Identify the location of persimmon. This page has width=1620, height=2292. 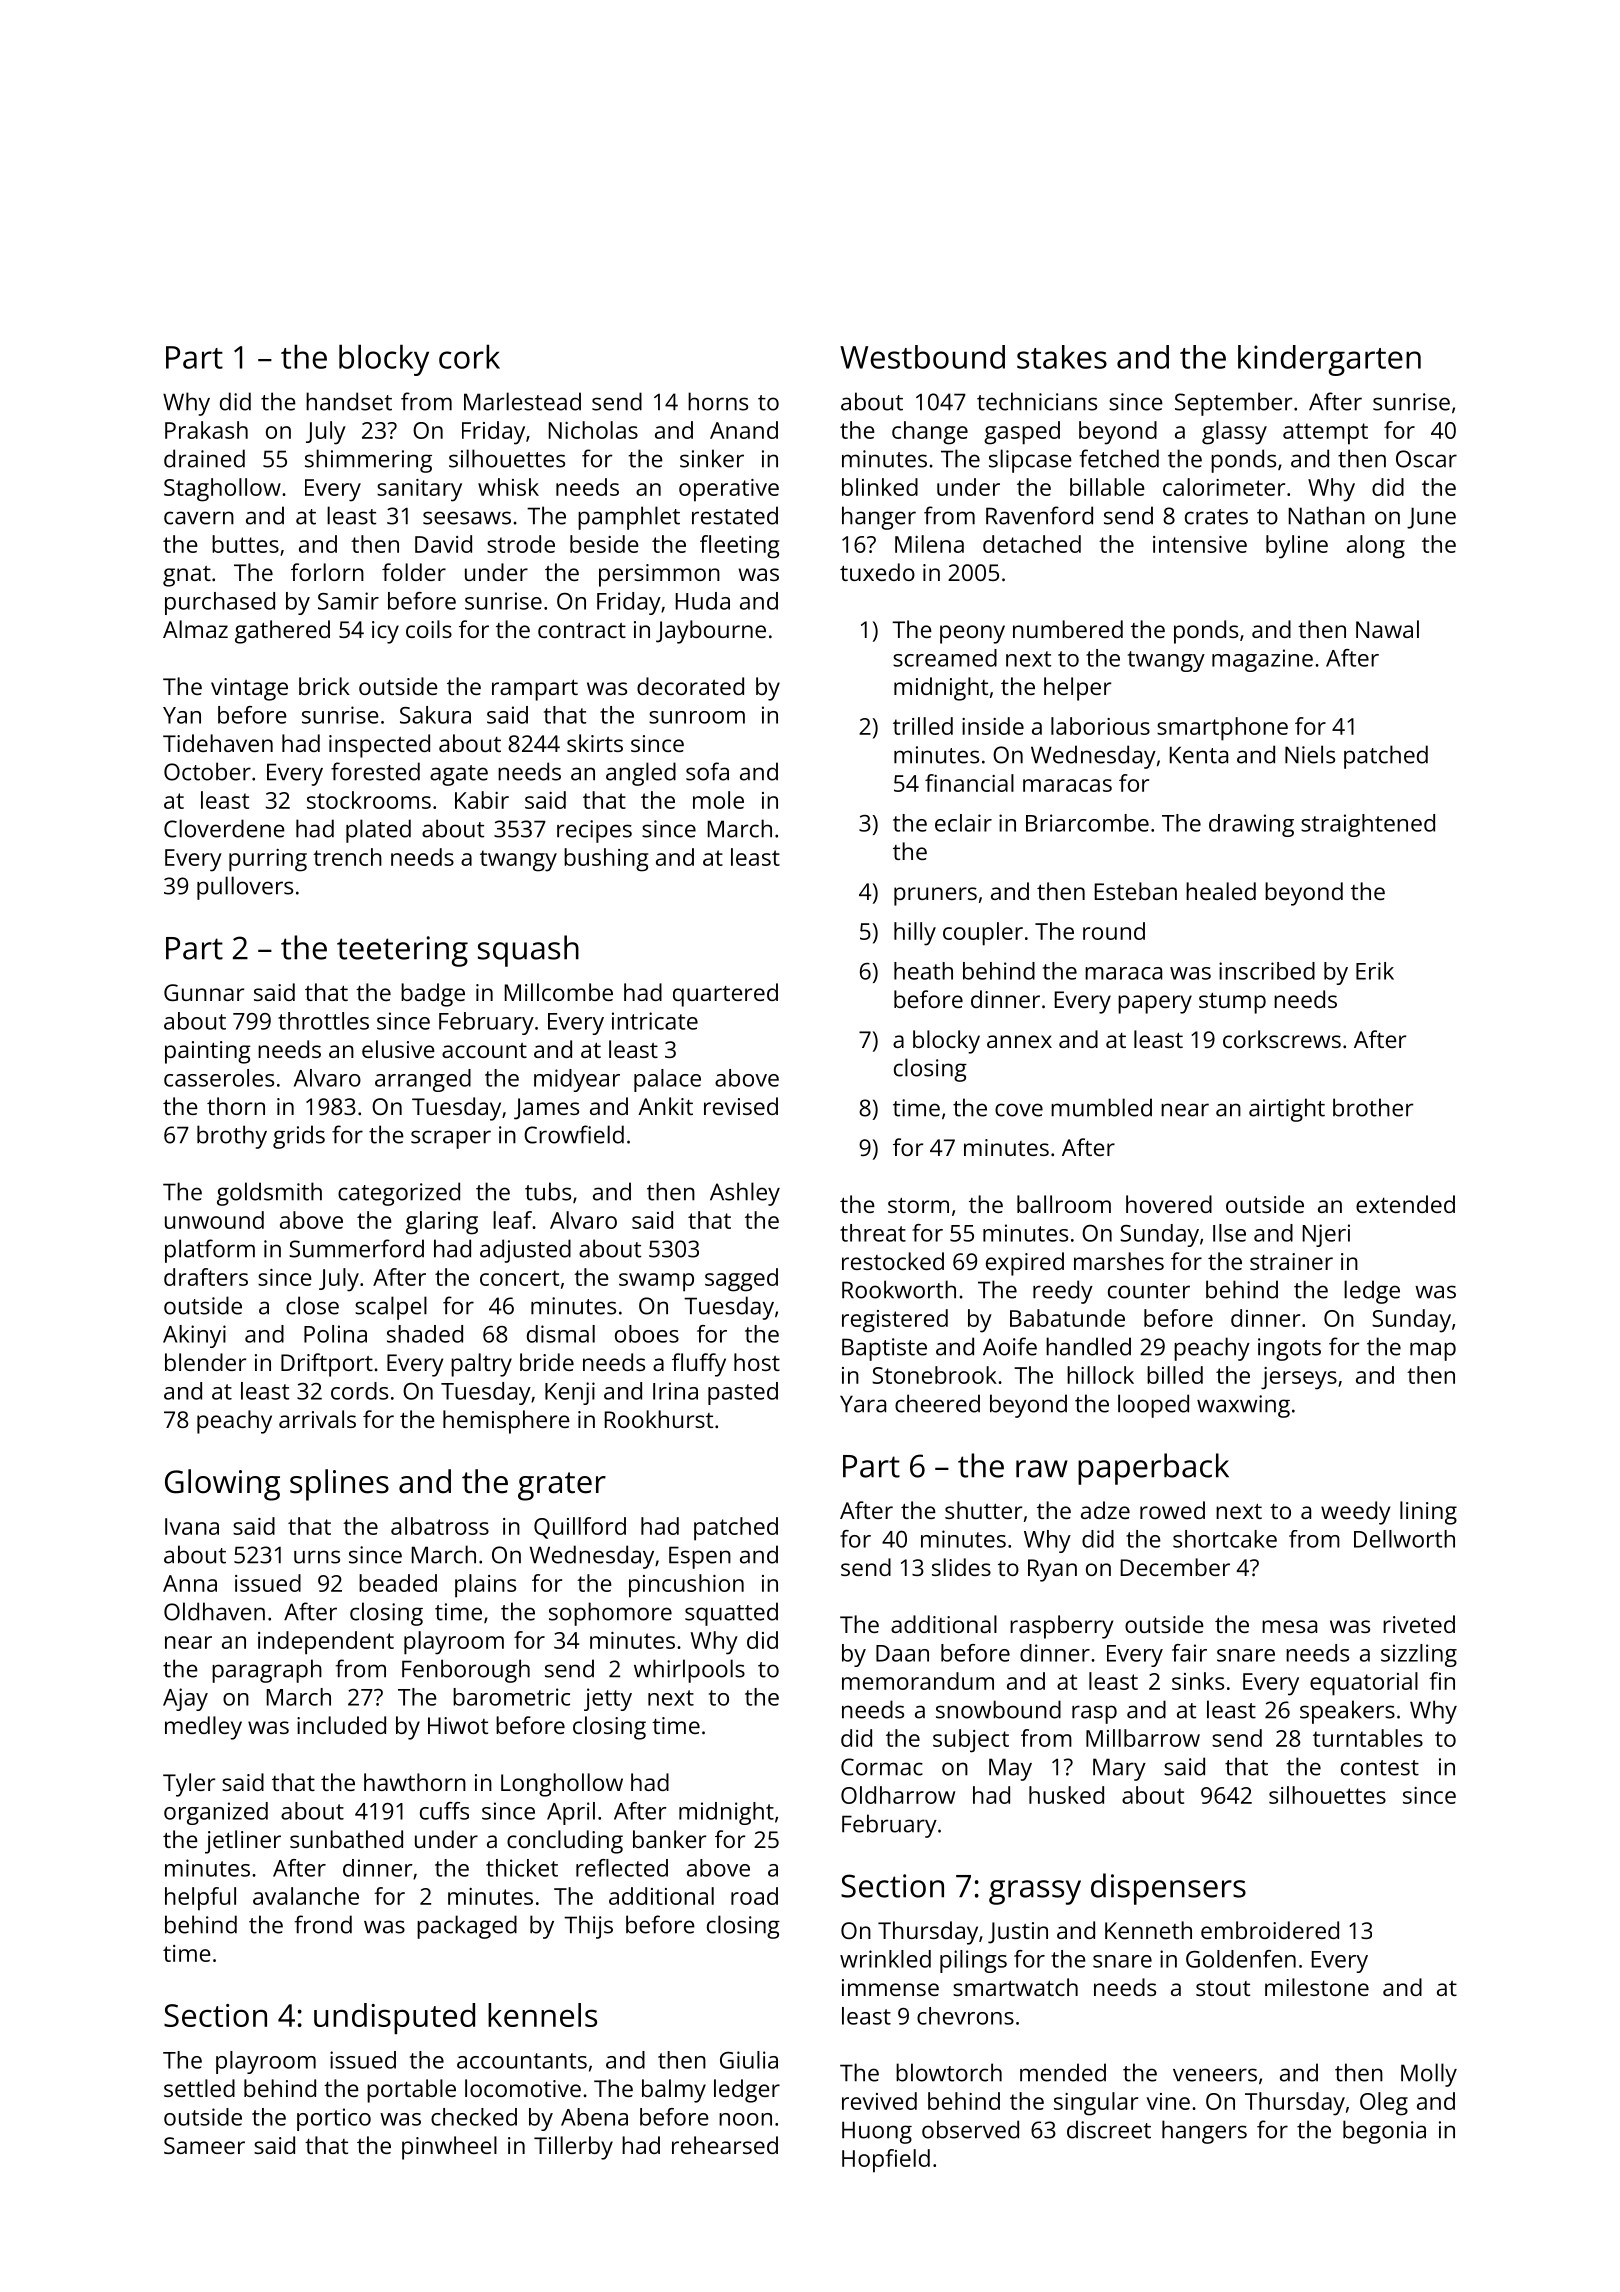
(659, 575).
